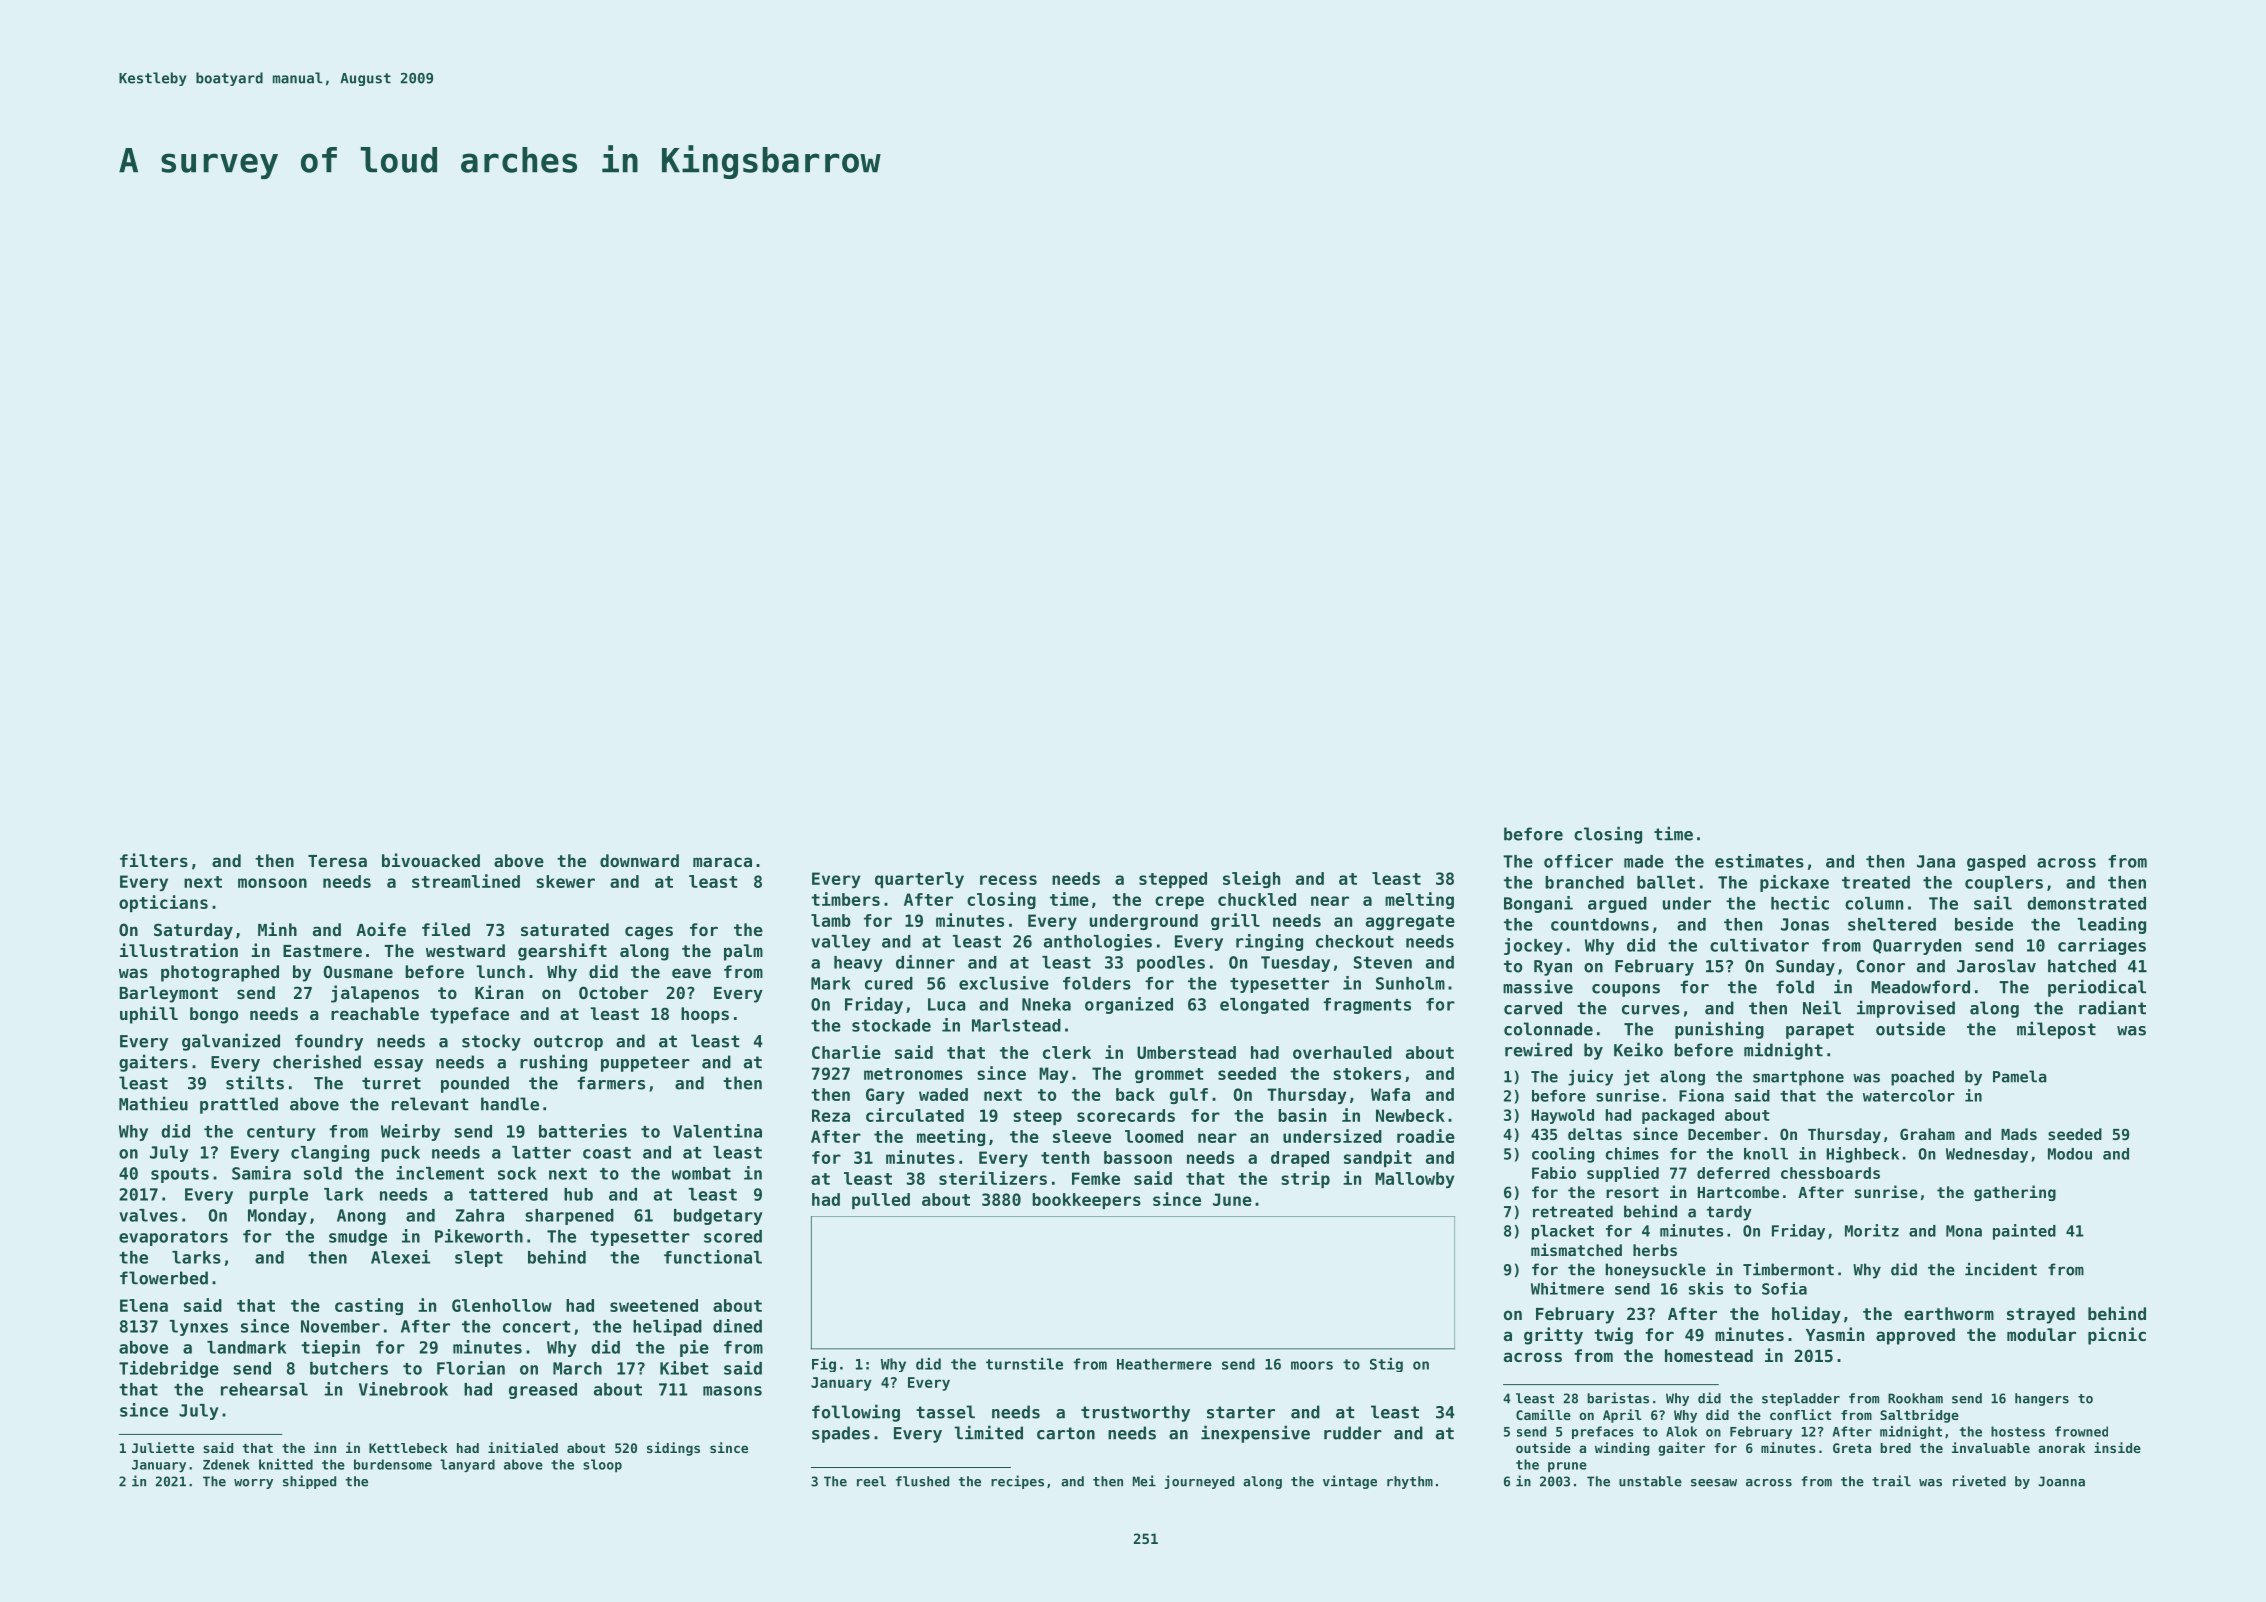  Describe the element at coordinates (1759, 861) in the image. I see `estimates` at that location.
